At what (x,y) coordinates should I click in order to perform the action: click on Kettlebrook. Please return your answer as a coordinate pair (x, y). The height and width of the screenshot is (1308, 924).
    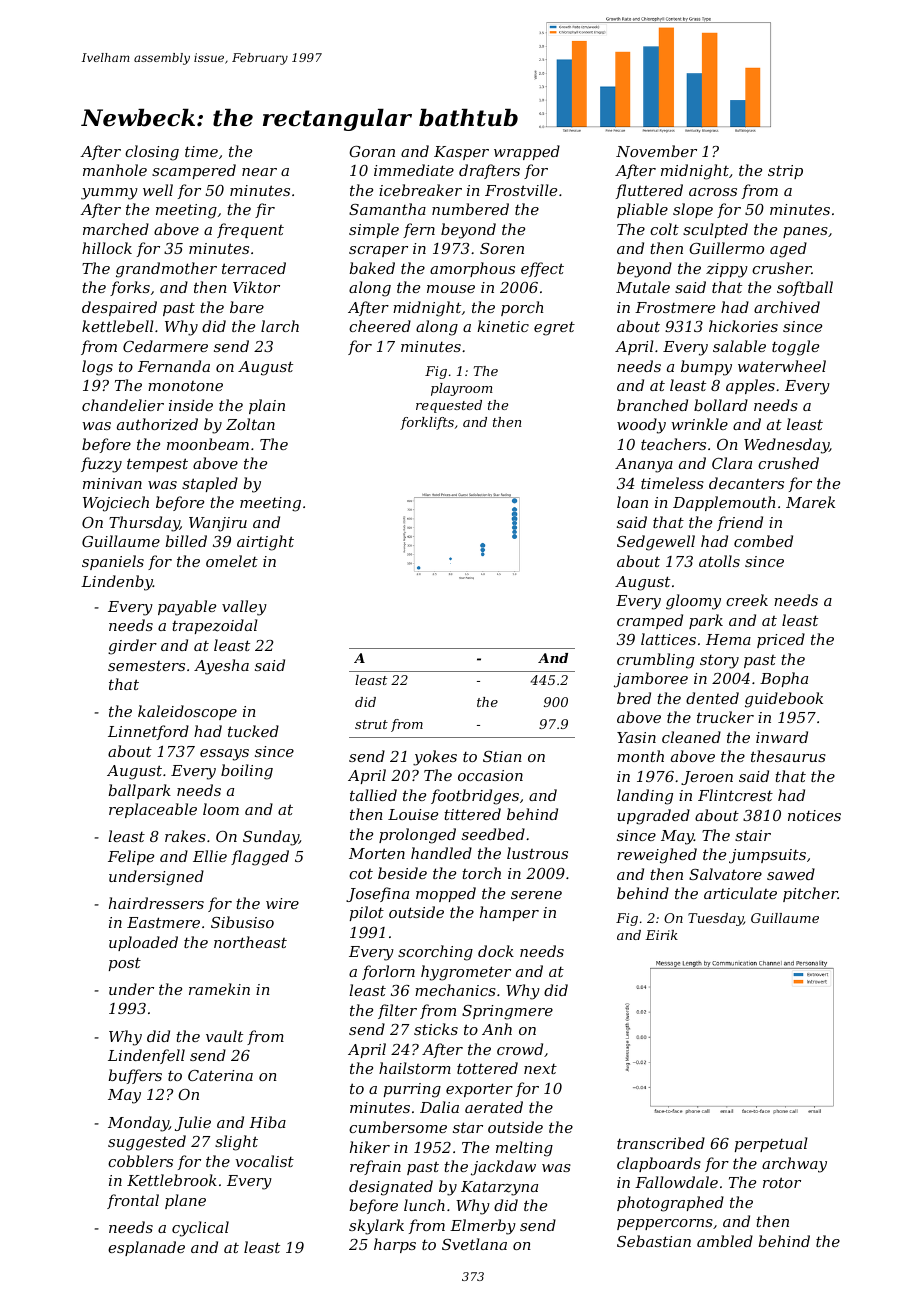
    Looking at the image, I should click on (172, 1180).
